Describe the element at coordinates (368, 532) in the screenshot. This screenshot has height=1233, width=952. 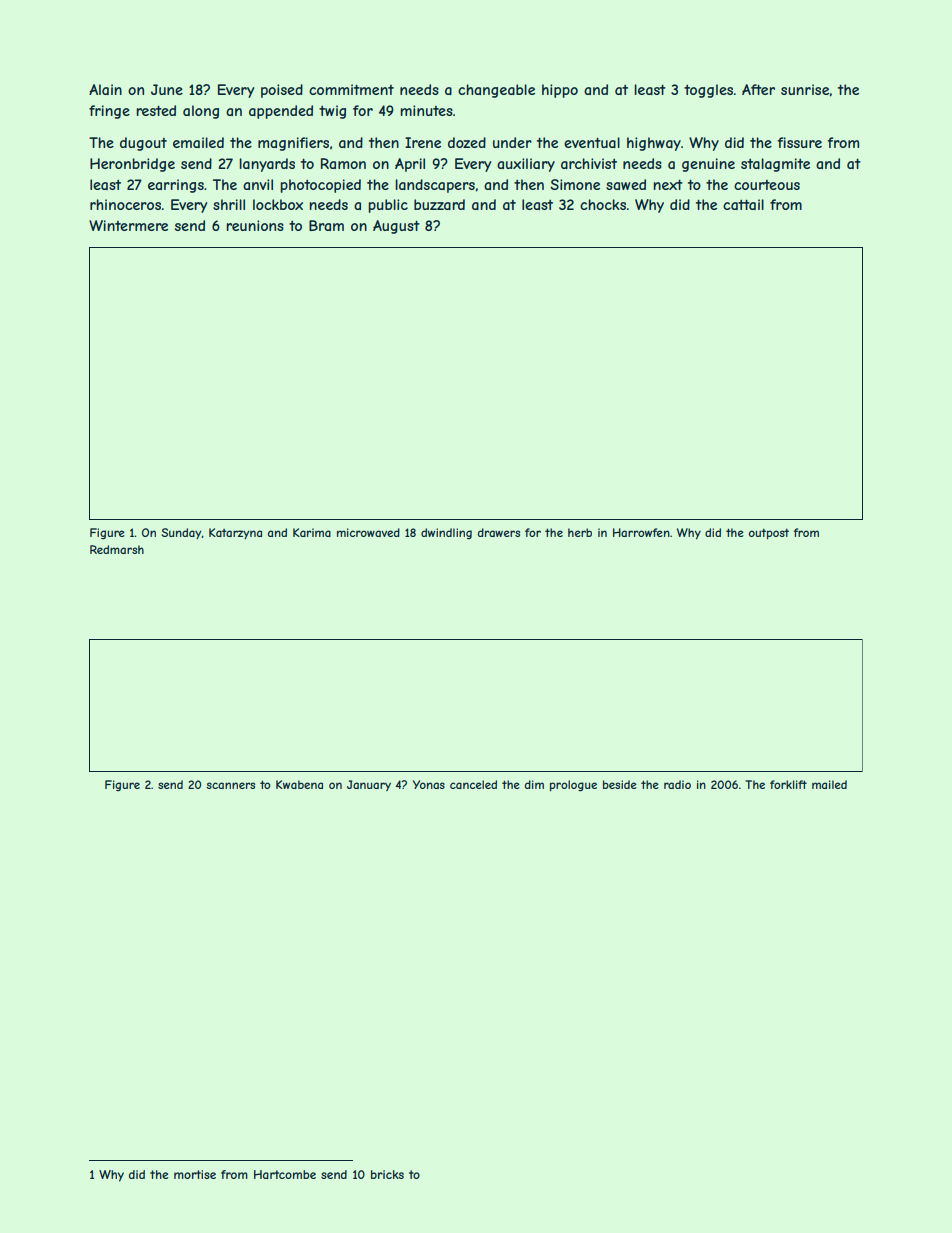
I see `microwaved` at that location.
